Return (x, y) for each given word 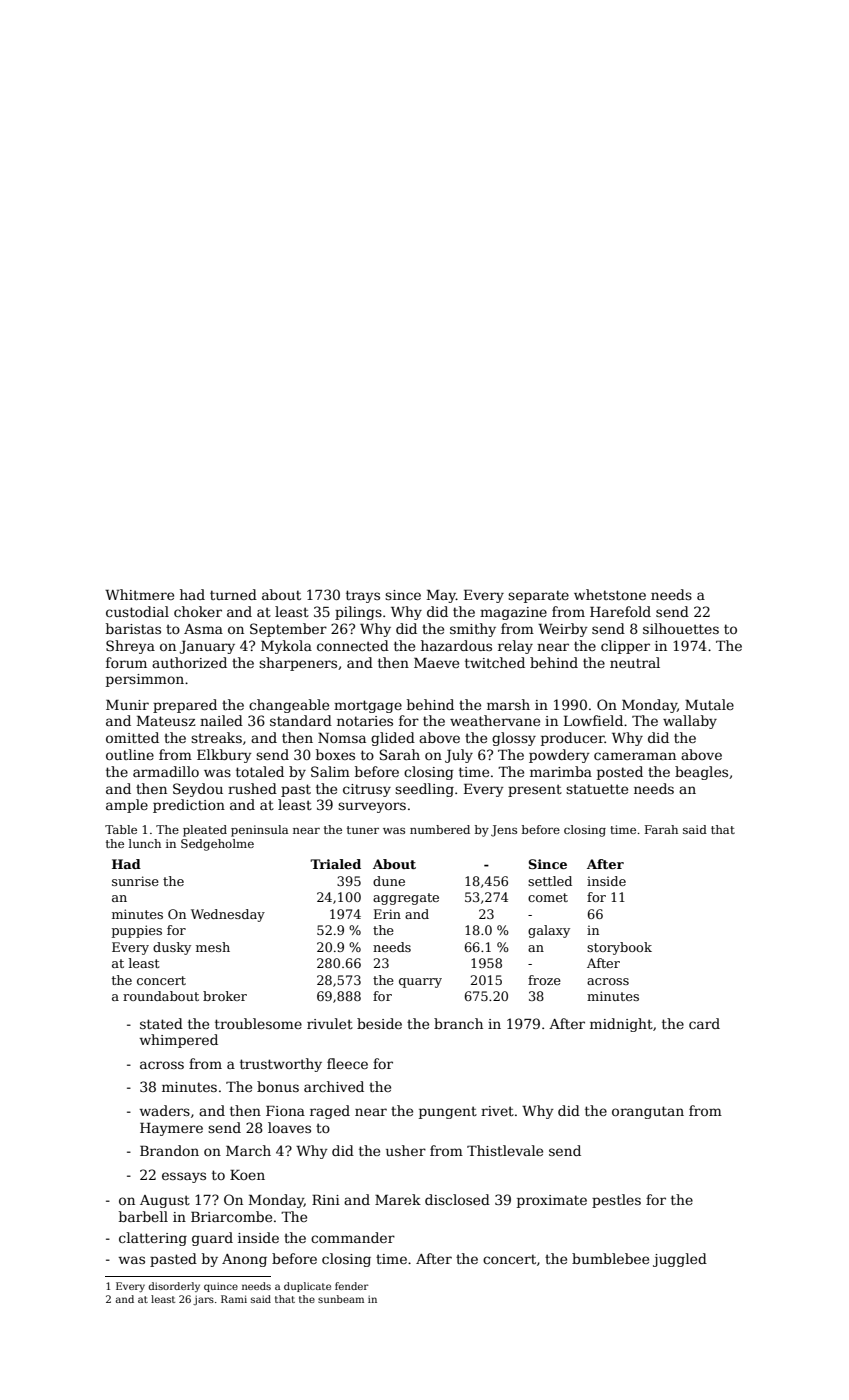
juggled (680, 1260)
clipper (625, 647)
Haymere (171, 1129)
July (459, 756)
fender (352, 1286)
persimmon (145, 680)
